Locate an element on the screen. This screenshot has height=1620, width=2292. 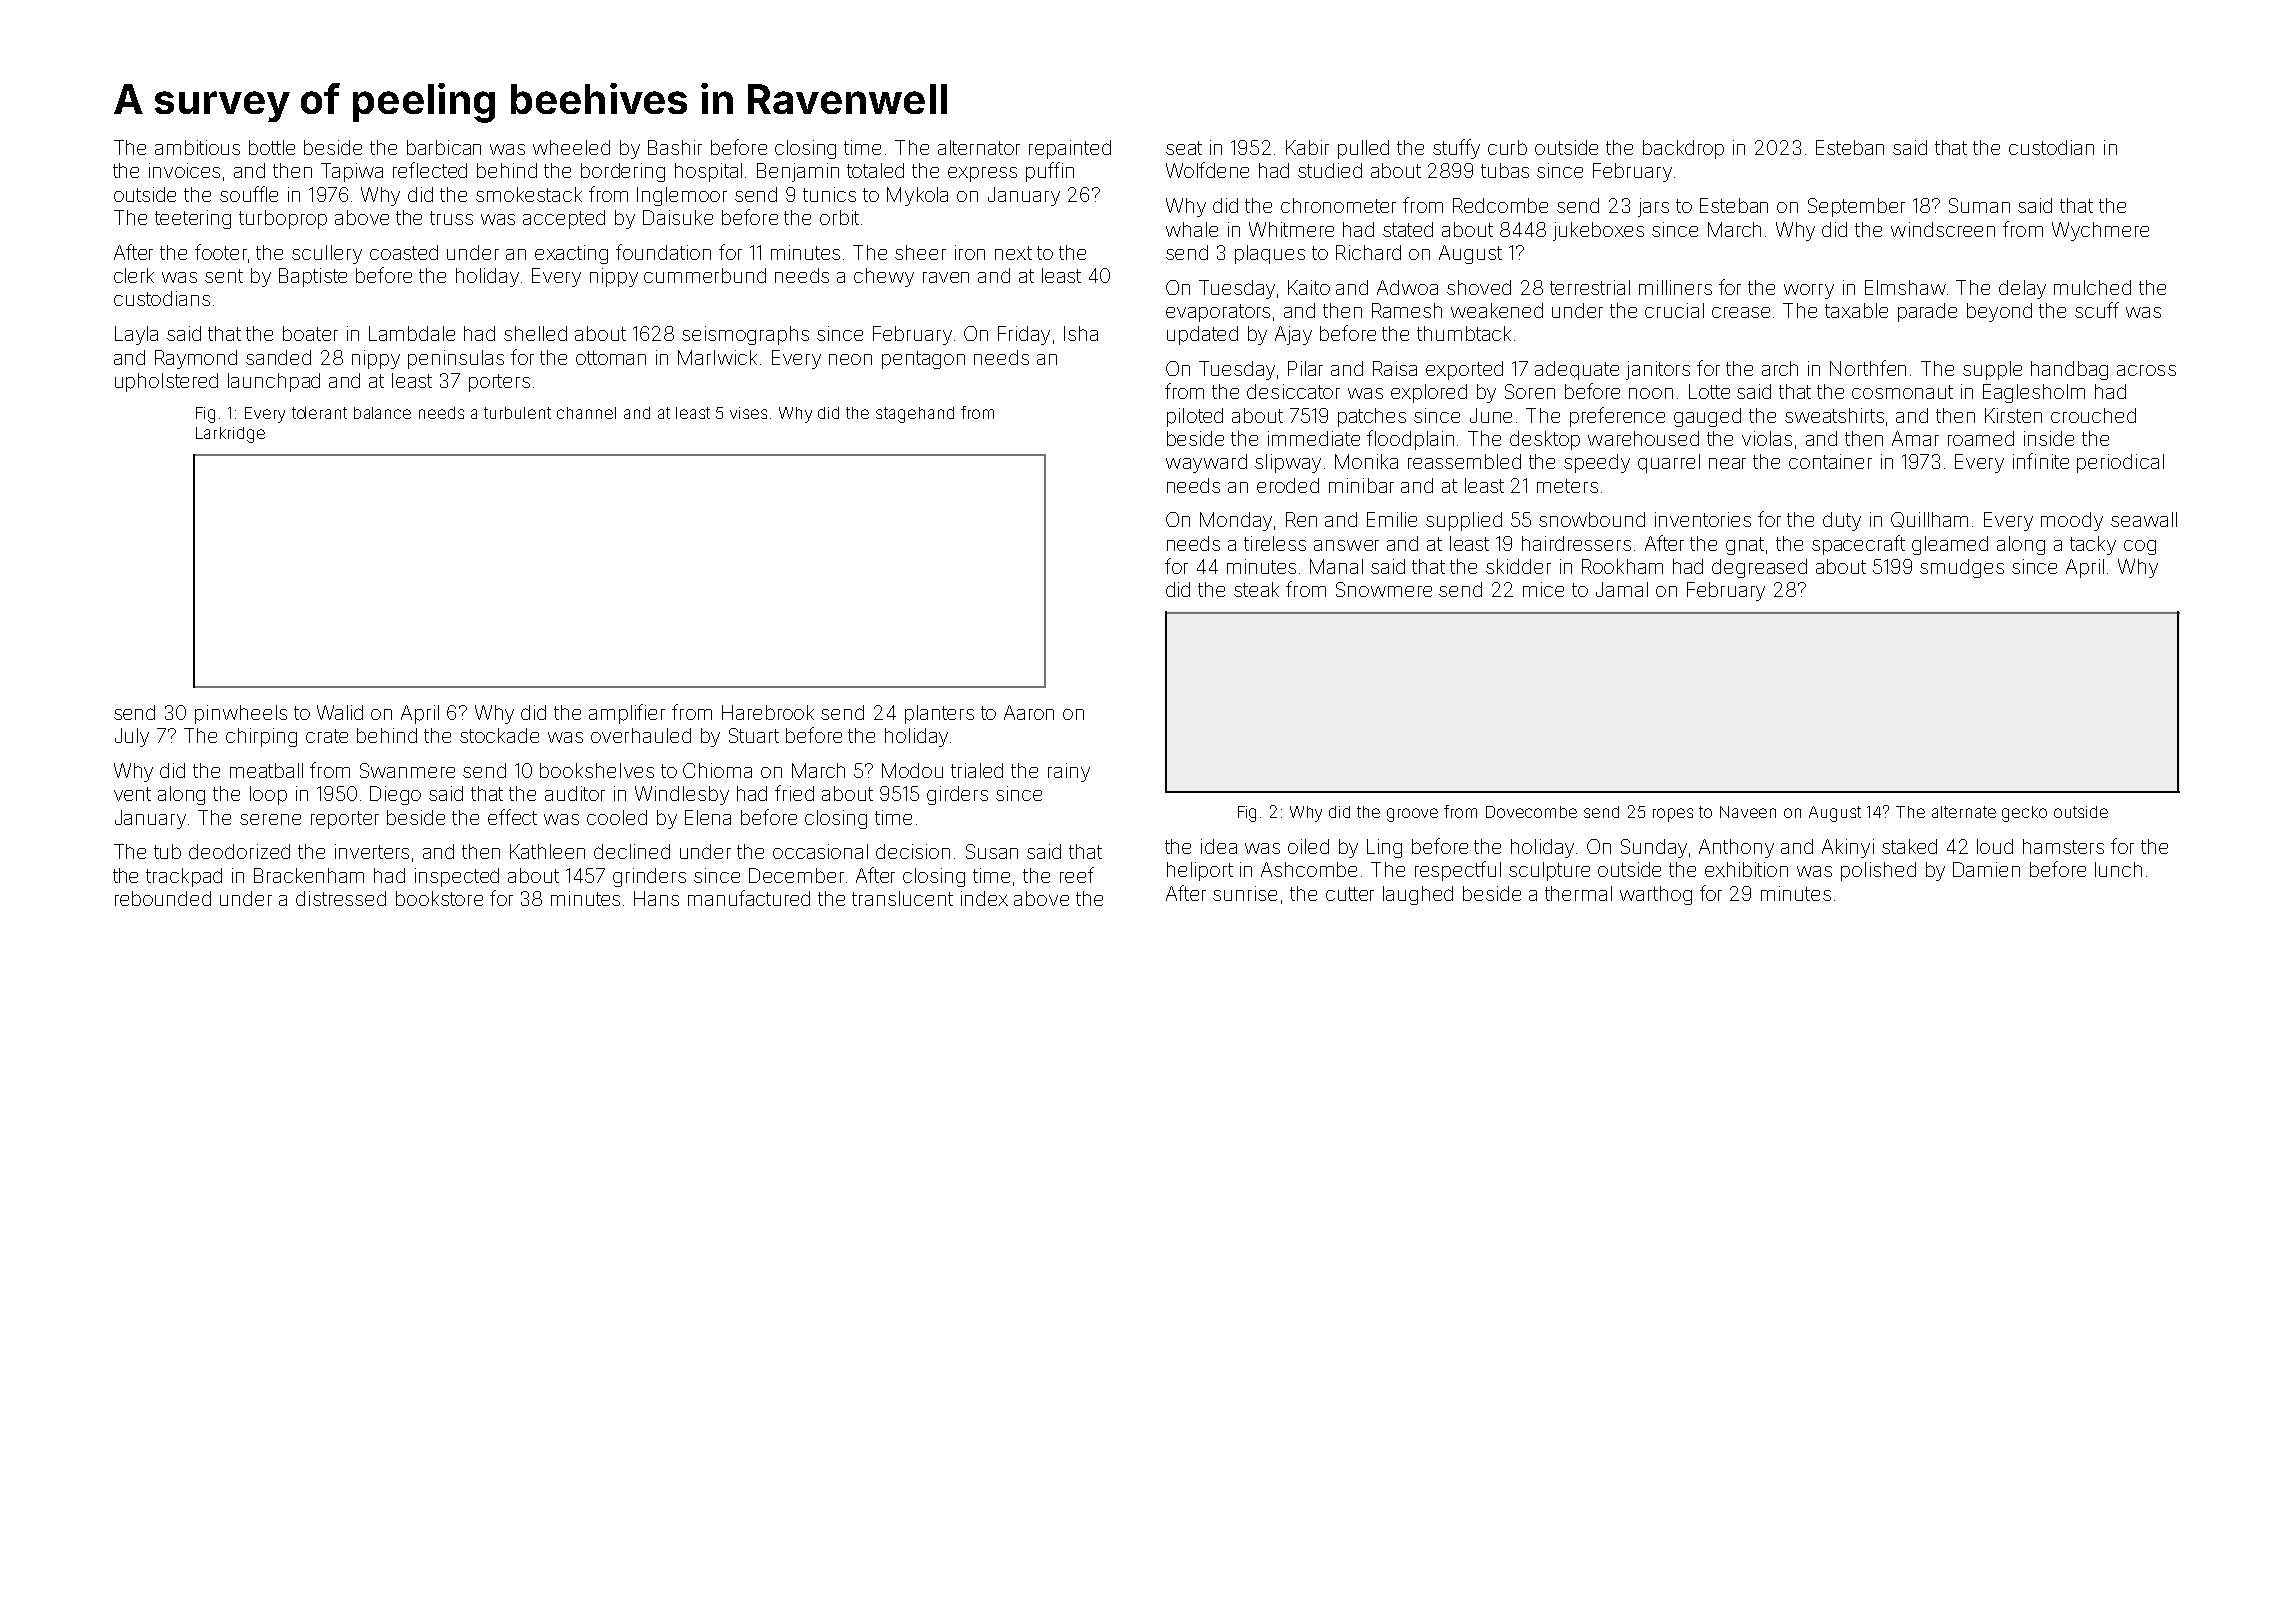
distressed is located at coordinates (341, 898).
